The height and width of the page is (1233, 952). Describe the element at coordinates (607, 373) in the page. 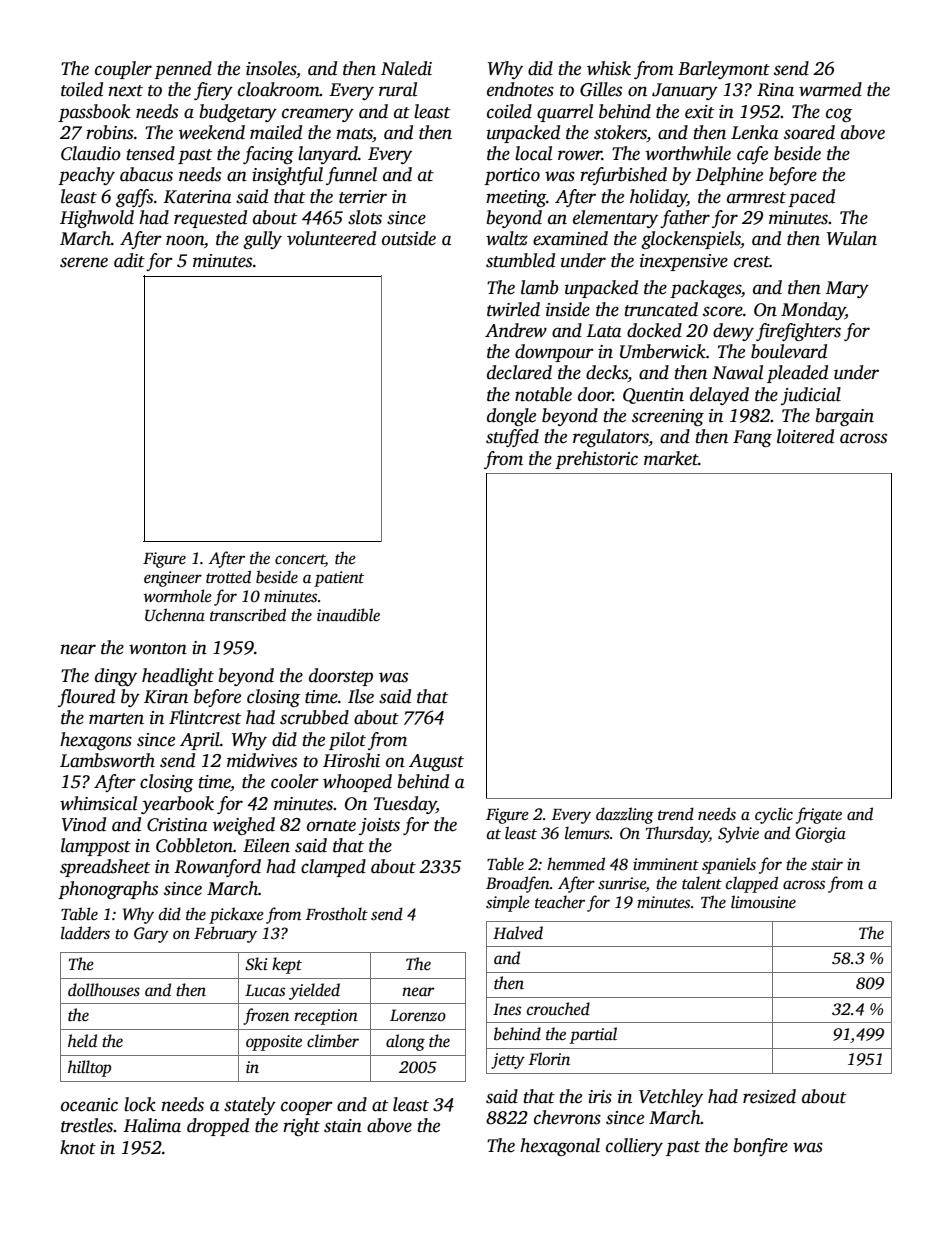

I see `decks` at that location.
